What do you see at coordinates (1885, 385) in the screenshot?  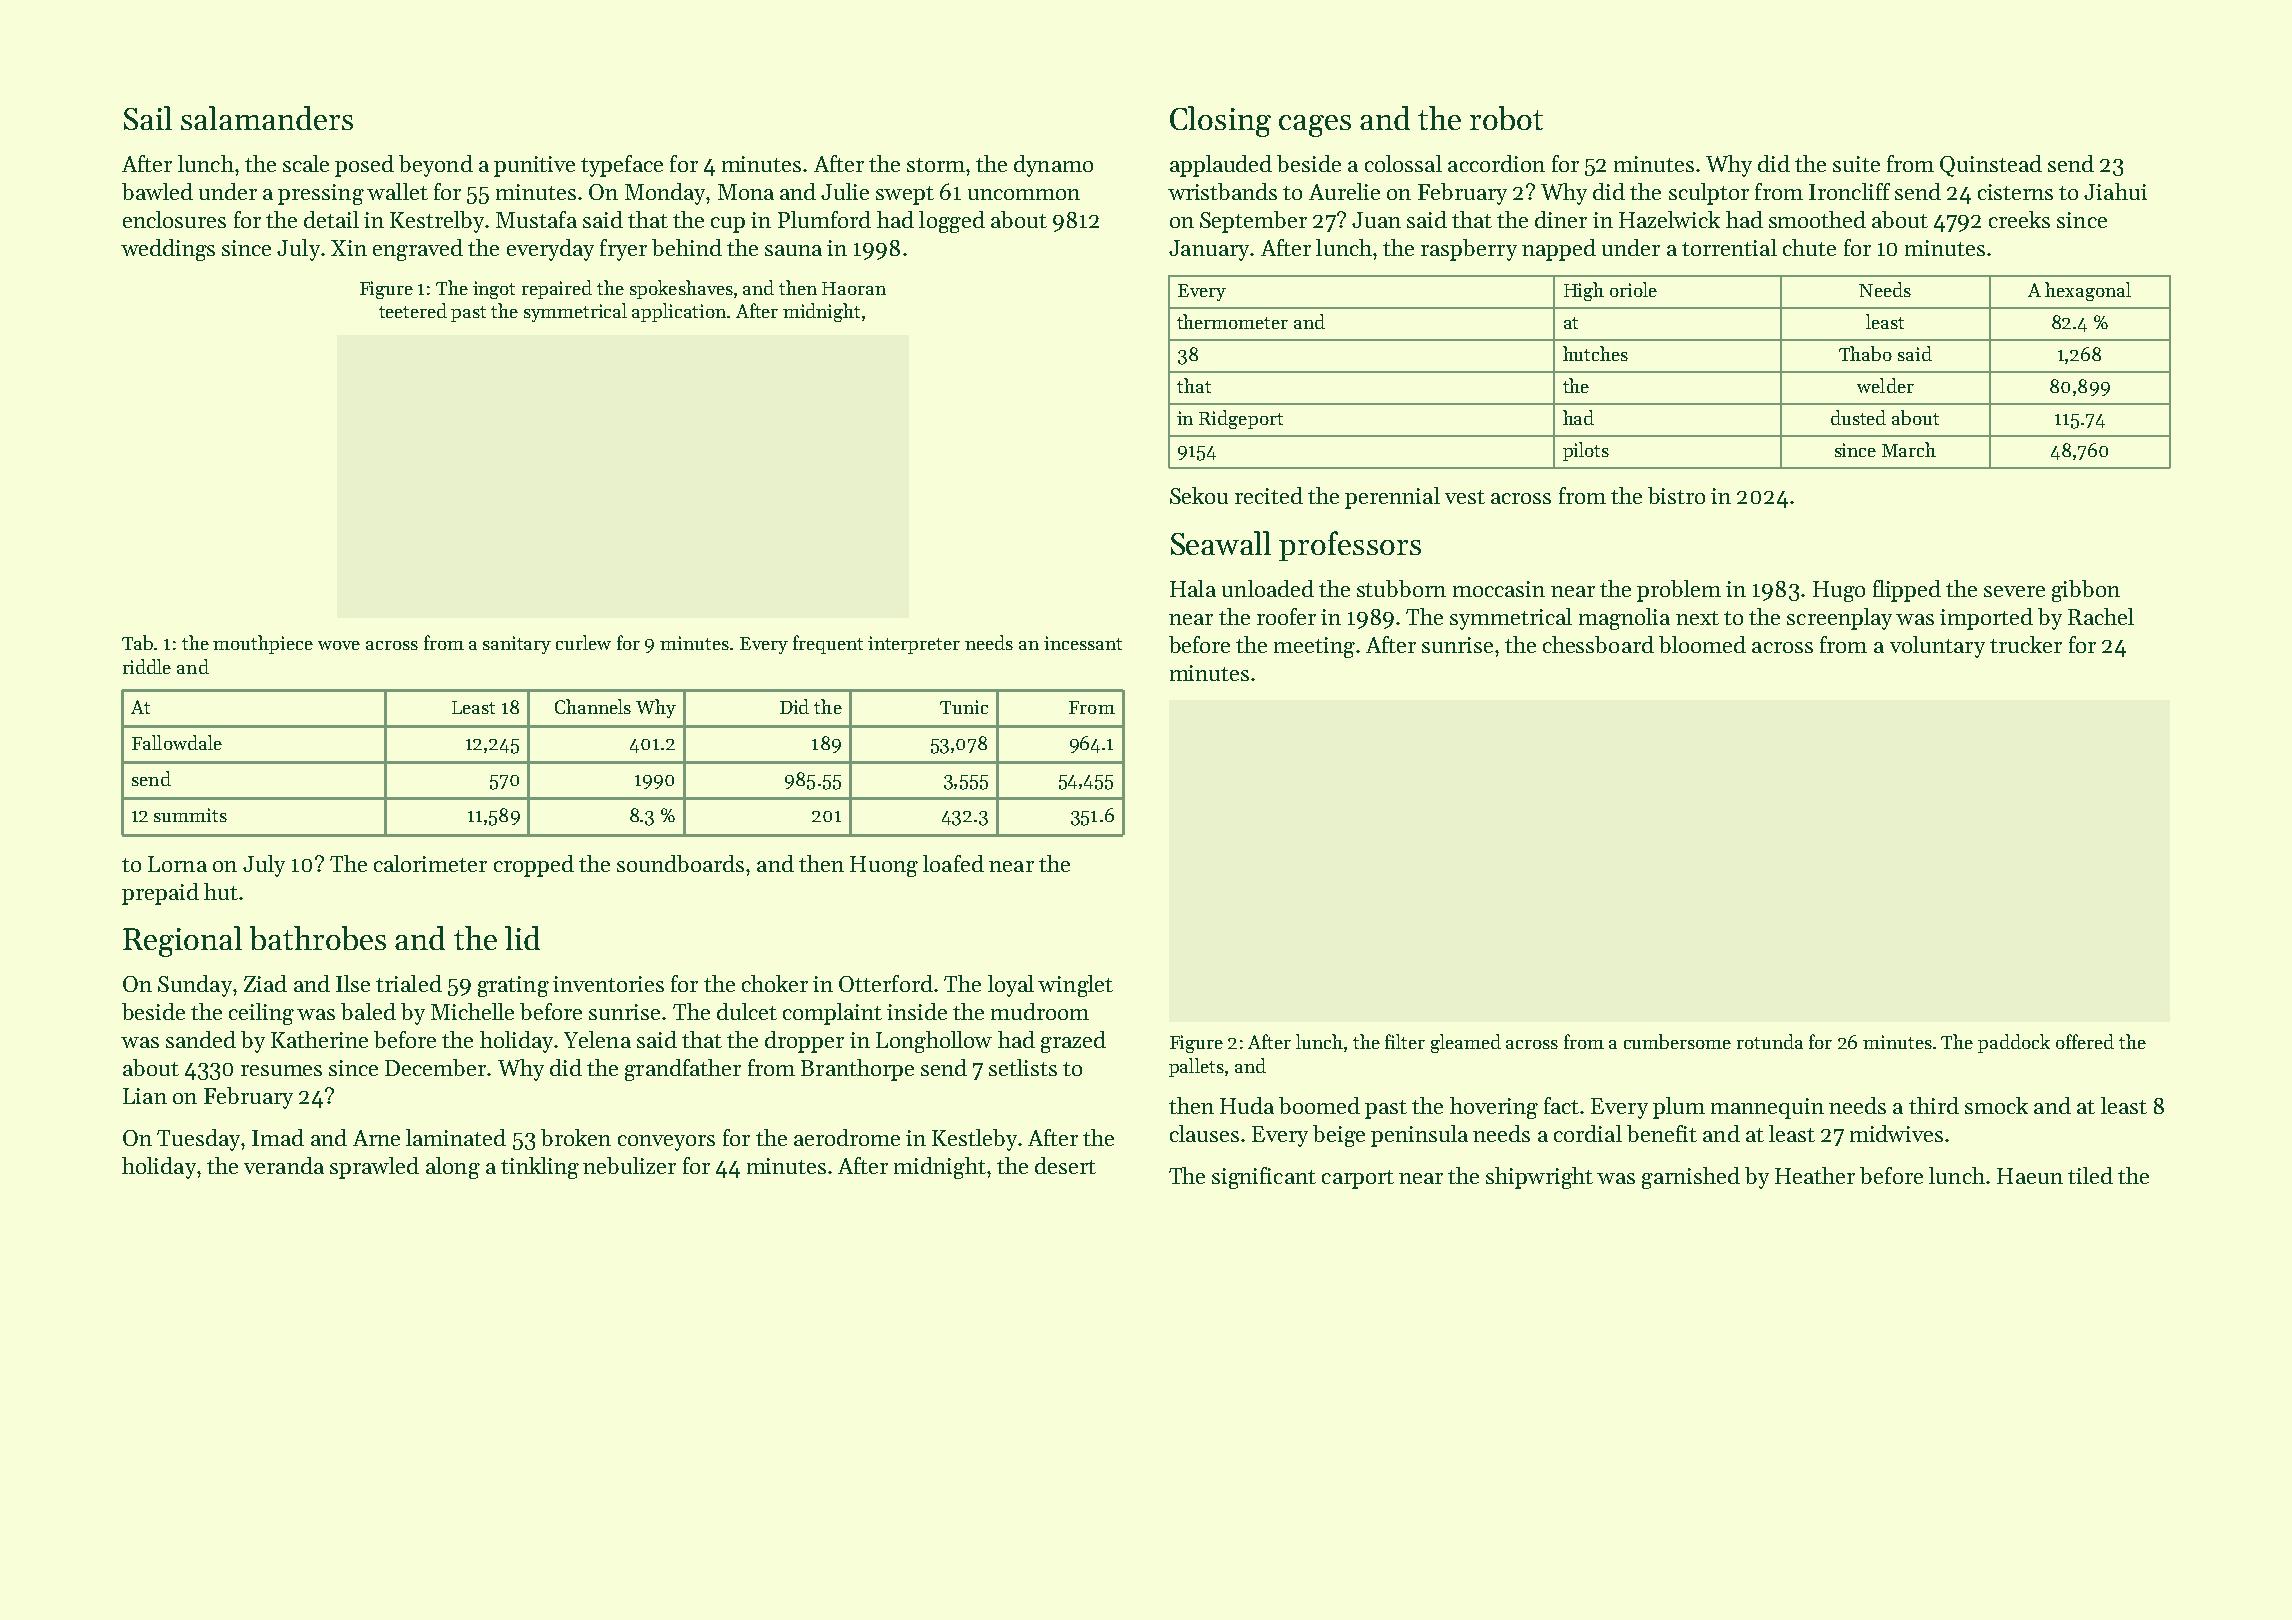 I see `welder` at bounding box center [1885, 385].
